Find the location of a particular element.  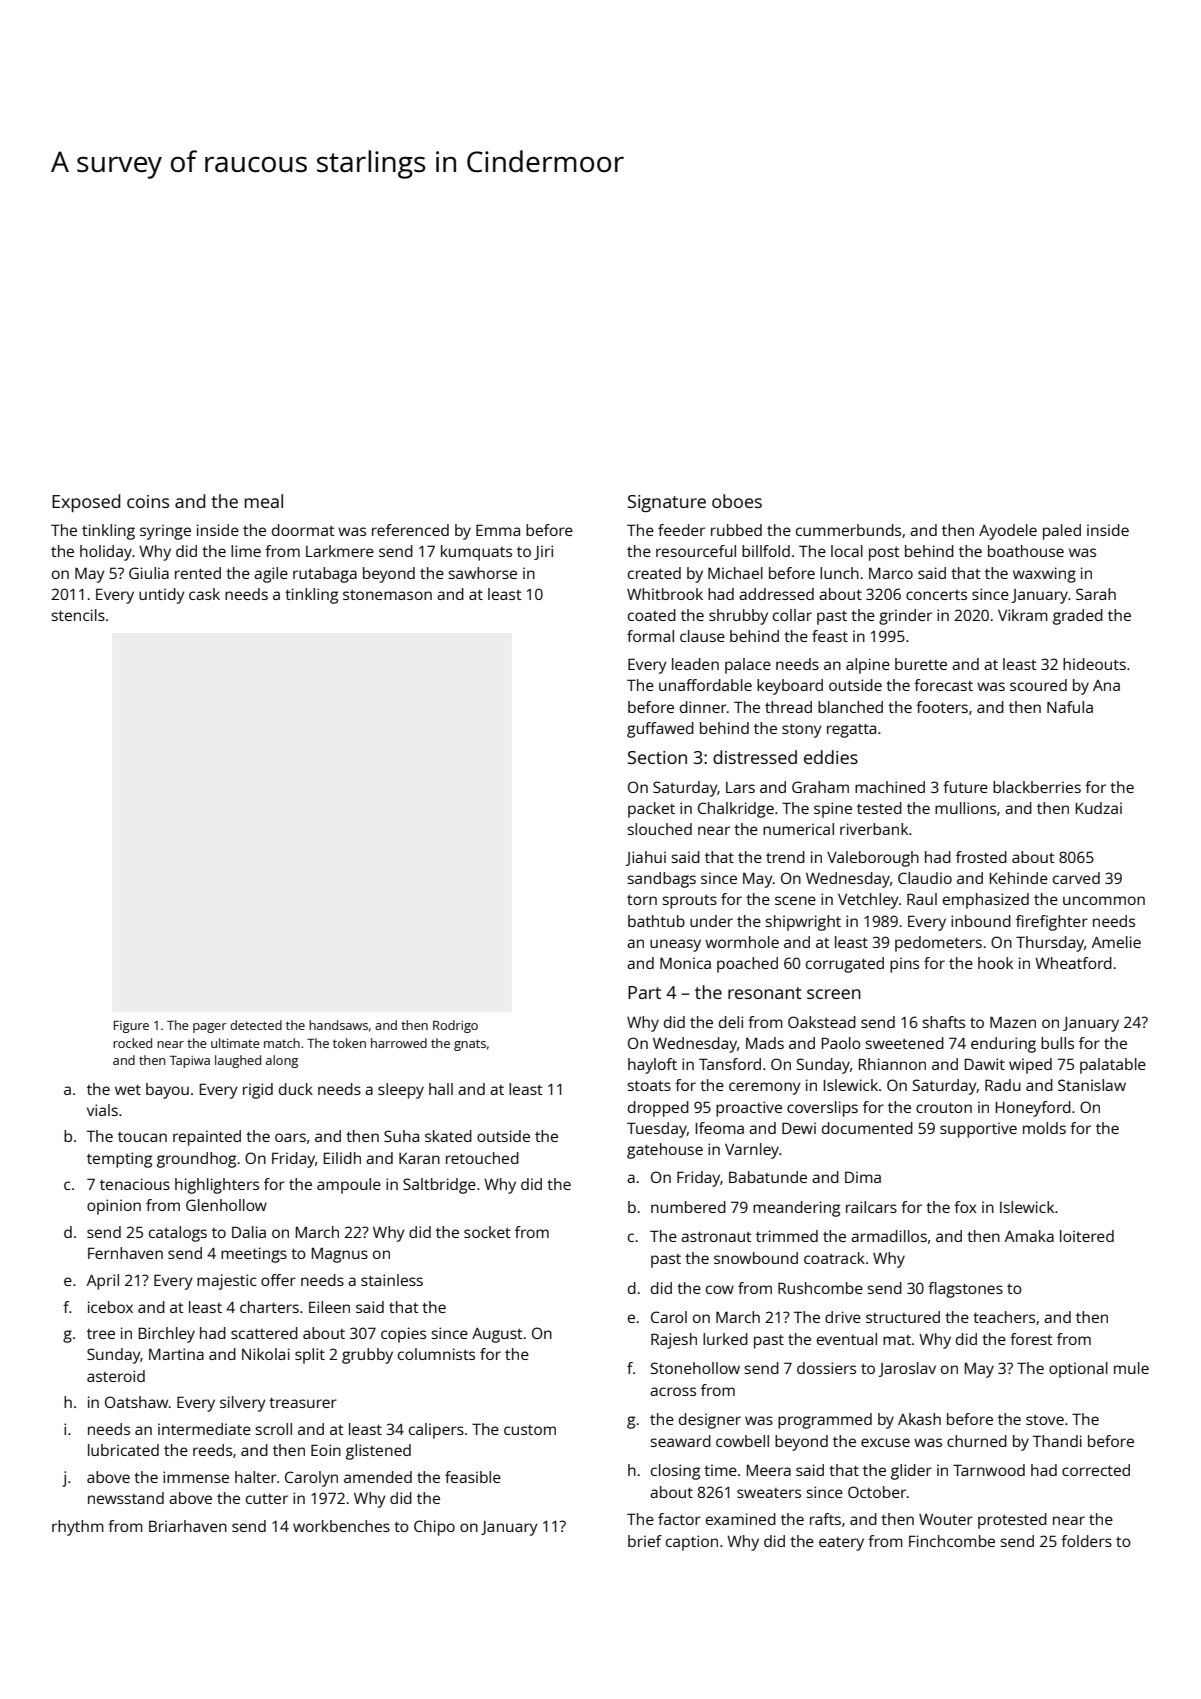

Jiahui is located at coordinates (645, 858).
